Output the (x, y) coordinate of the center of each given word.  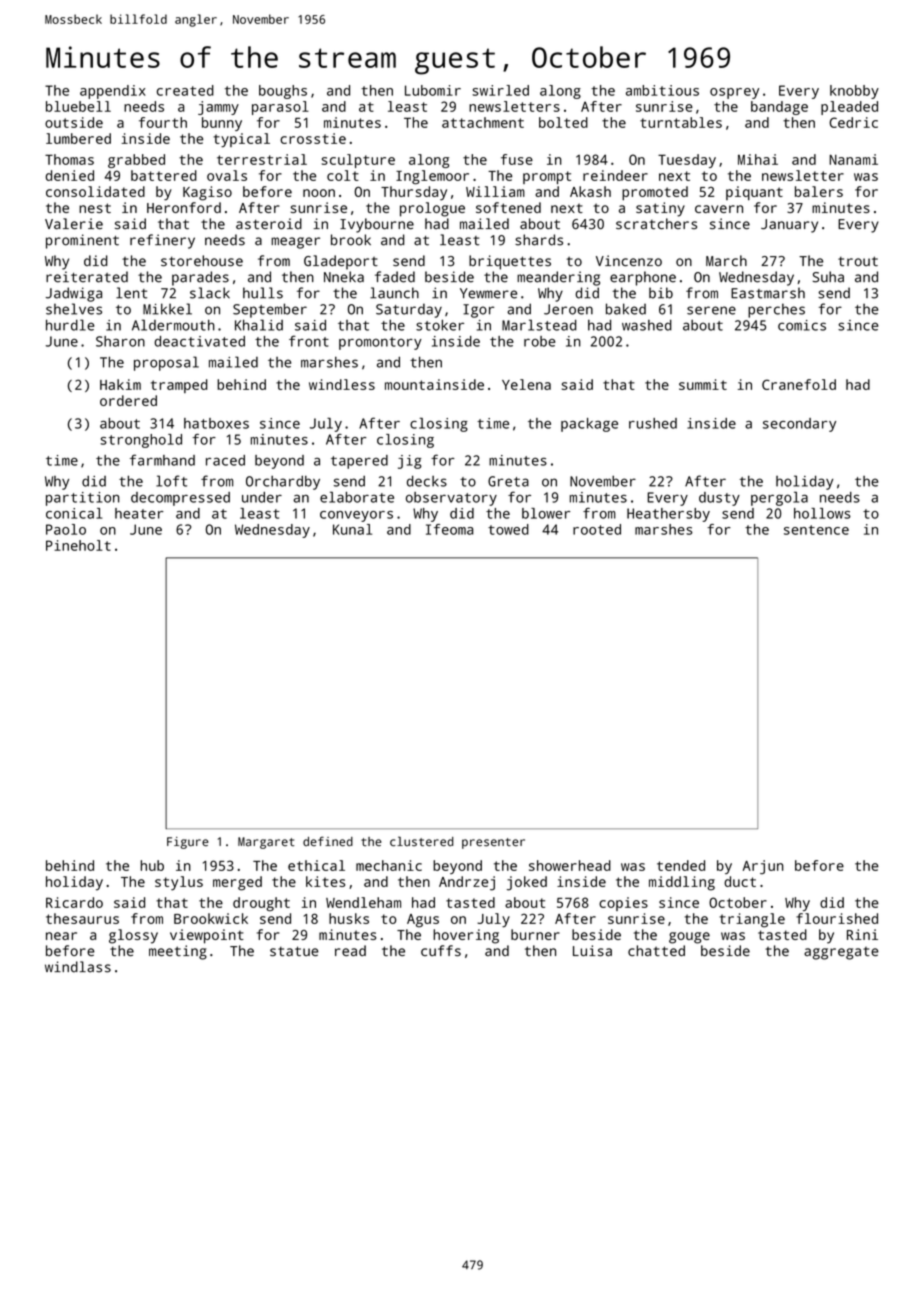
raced (225, 460)
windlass (78, 967)
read (350, 950)
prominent (82, 241)
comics (802, 325)
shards (539, 240)
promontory (380, 343)
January (789, 226)
